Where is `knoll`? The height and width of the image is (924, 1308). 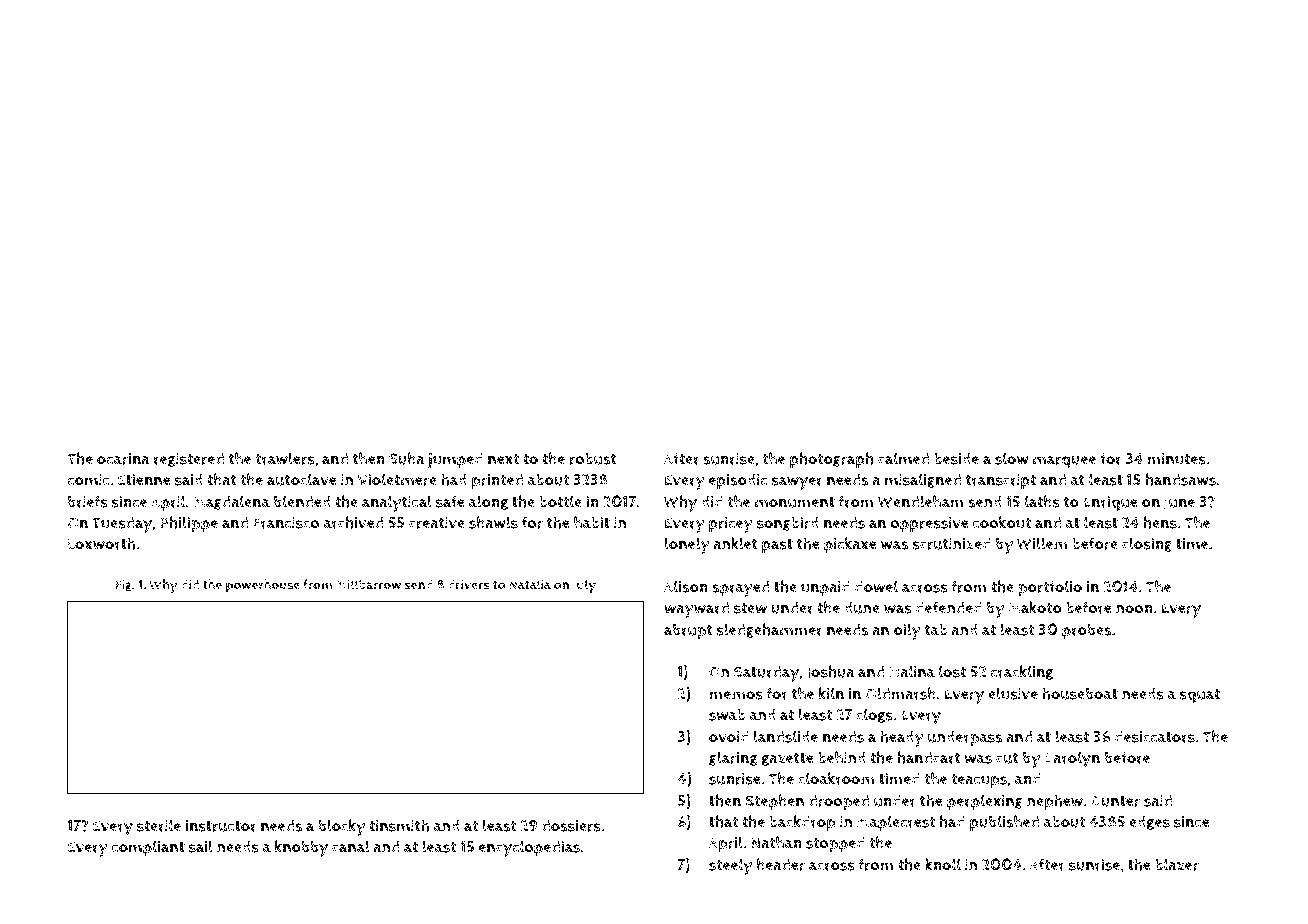
knoll is located at coordinates (943, 864).
